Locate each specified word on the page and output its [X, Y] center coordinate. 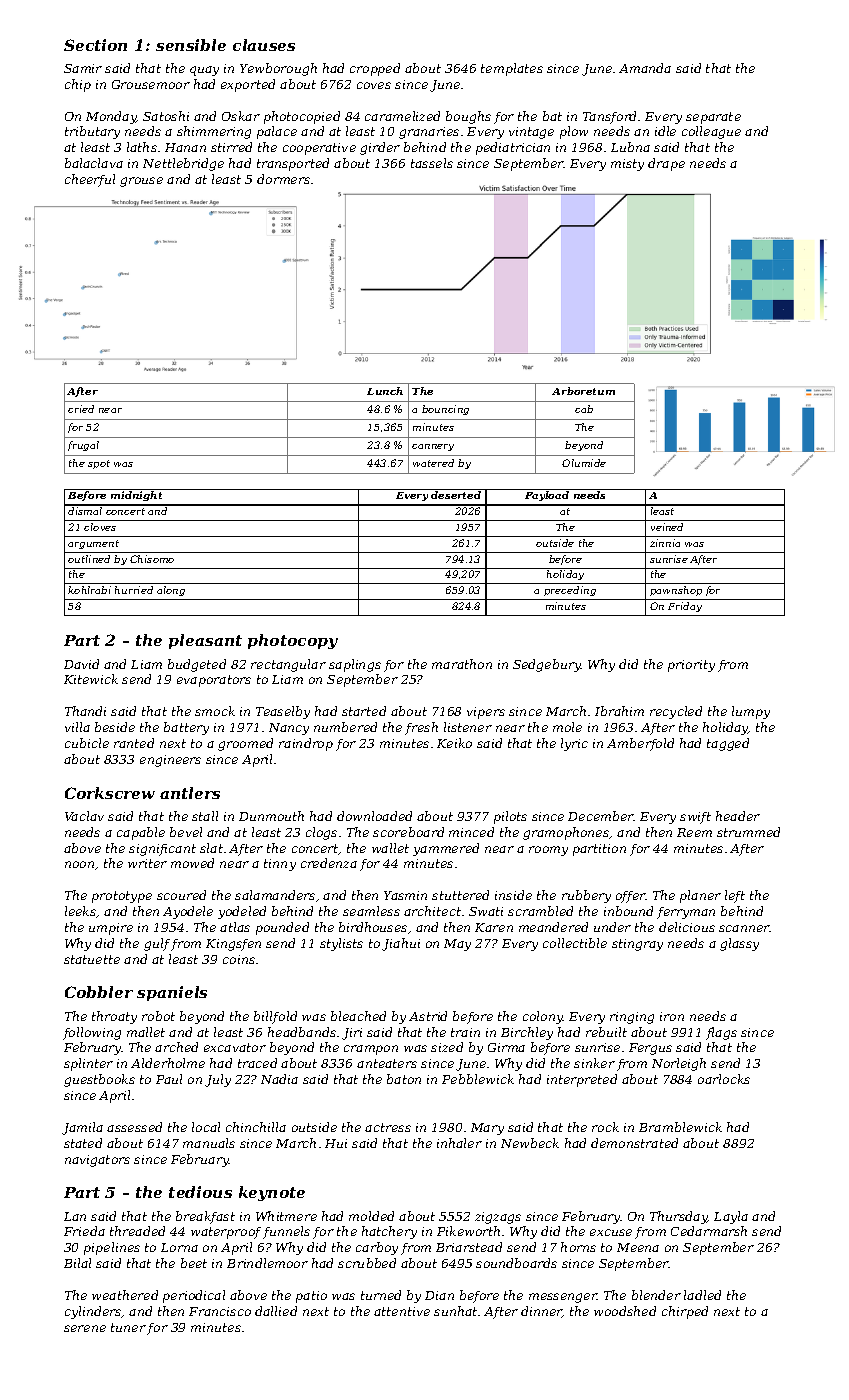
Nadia [279, 1079]
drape [666, 164]
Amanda [645, 68]
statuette [92, 959]
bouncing [445, 410]
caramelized [402, 116]
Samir [83, 68]
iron [672, 1016]
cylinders [93, 1312]
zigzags [498, 1218]
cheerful [90, 180]
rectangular [288, 665]
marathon [462, 664]
